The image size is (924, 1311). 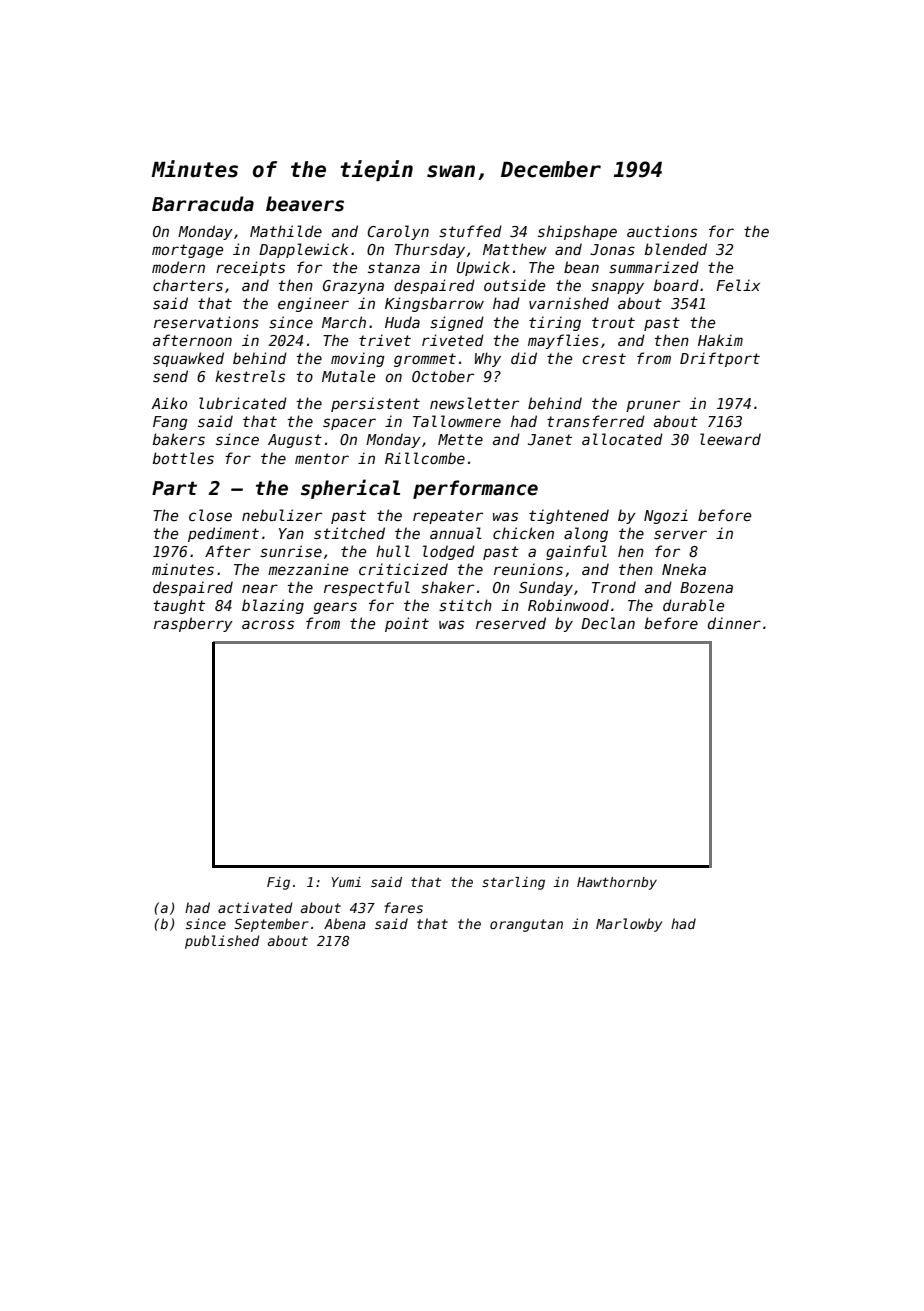 I want to click on snappy, so click(x=617, y=288).
